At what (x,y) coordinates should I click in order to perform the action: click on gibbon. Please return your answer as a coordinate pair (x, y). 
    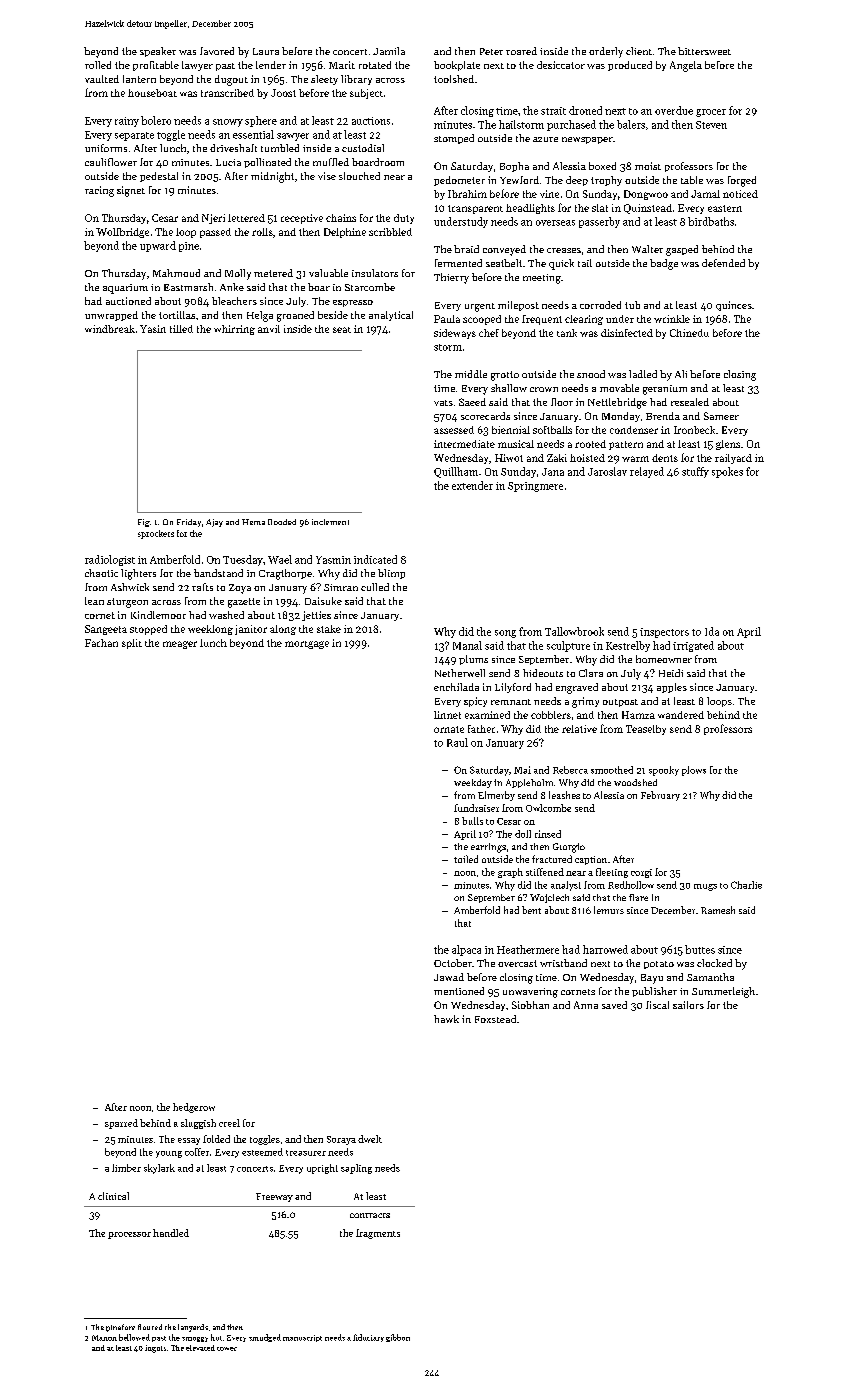
    Looking at the image, I should click on (398, 1338).
